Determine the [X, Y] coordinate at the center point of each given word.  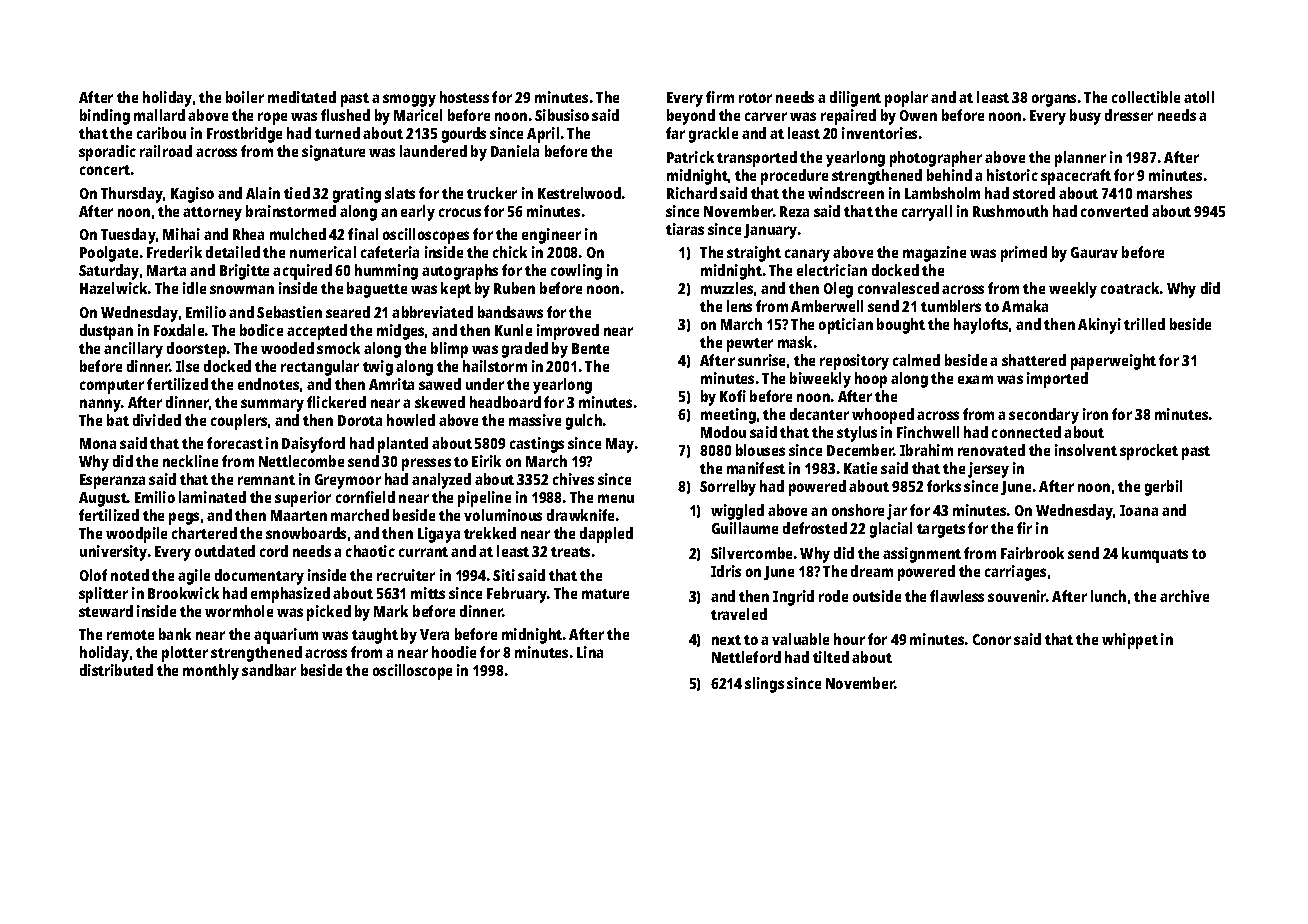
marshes [1164, 193]
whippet [1130, 641]
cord [274, 551]
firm [720, 97]
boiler [245, 97]
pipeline [484, 499]
